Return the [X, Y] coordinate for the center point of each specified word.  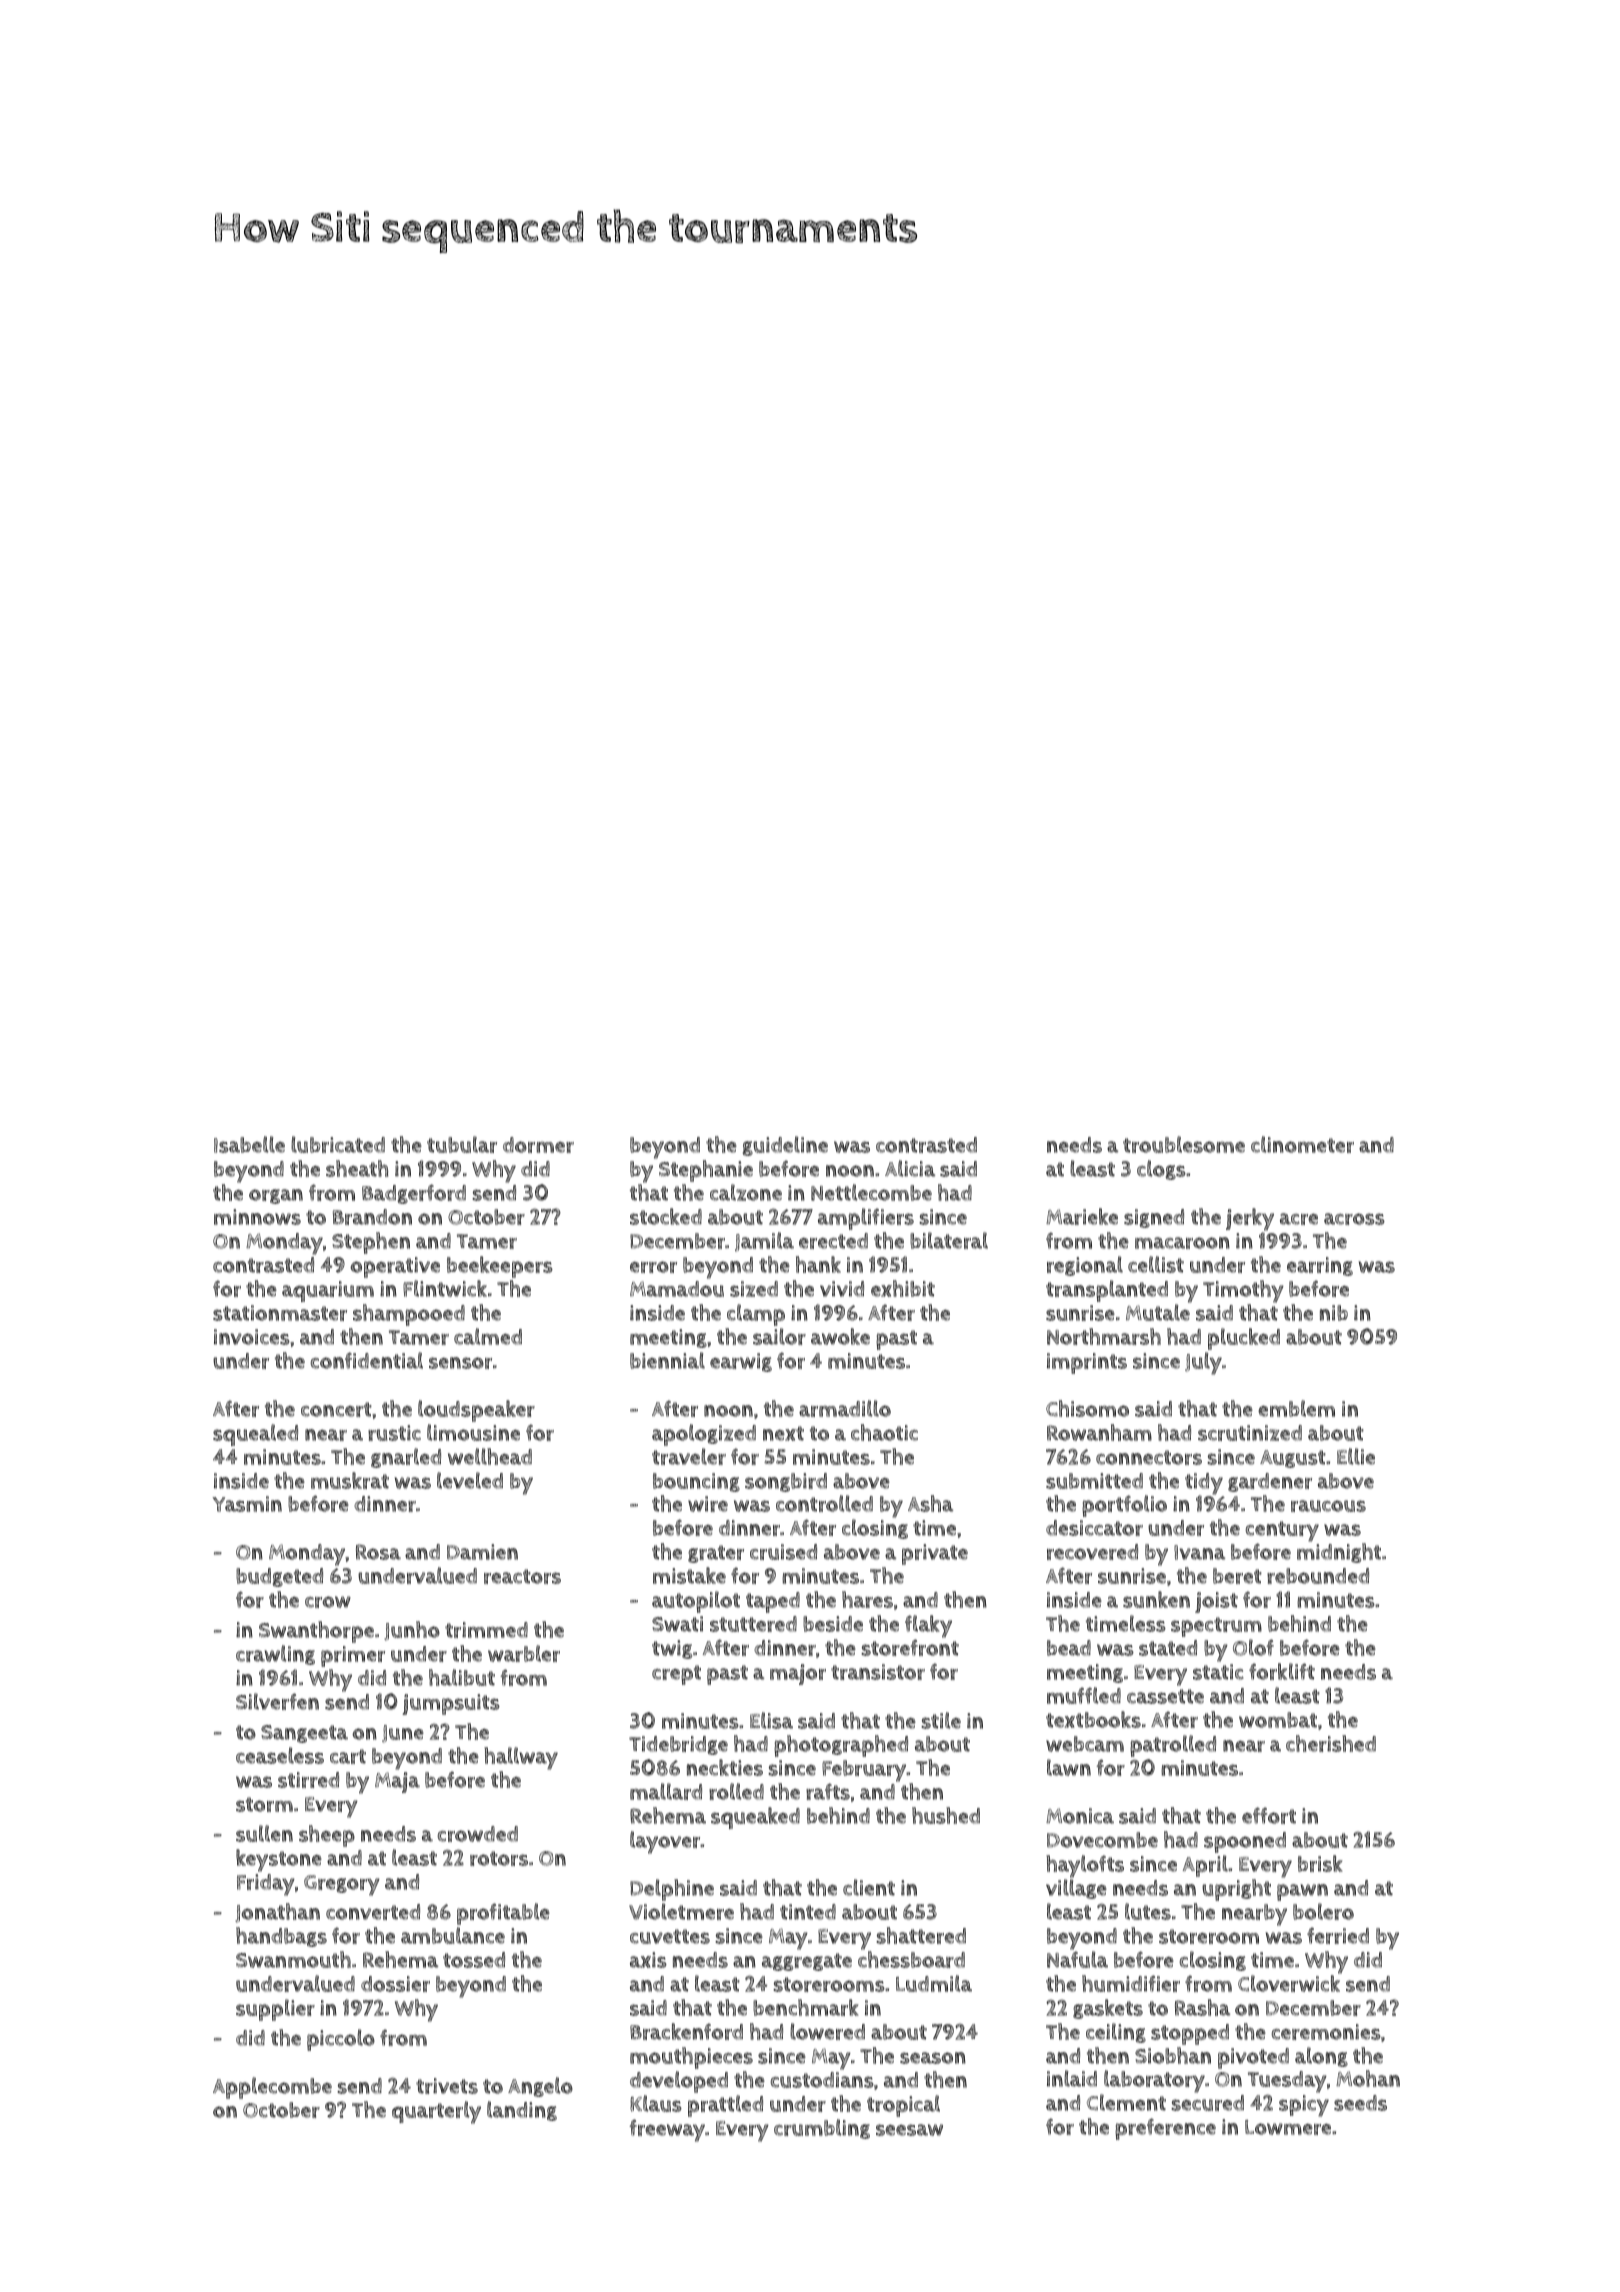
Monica [1080, 1816]
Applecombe [272, 2088]
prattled [725, 2106]
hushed [946, 1815]
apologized [704, 1435]
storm [264, 1804]
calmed [488, 1336]
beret [1237, 1576]
